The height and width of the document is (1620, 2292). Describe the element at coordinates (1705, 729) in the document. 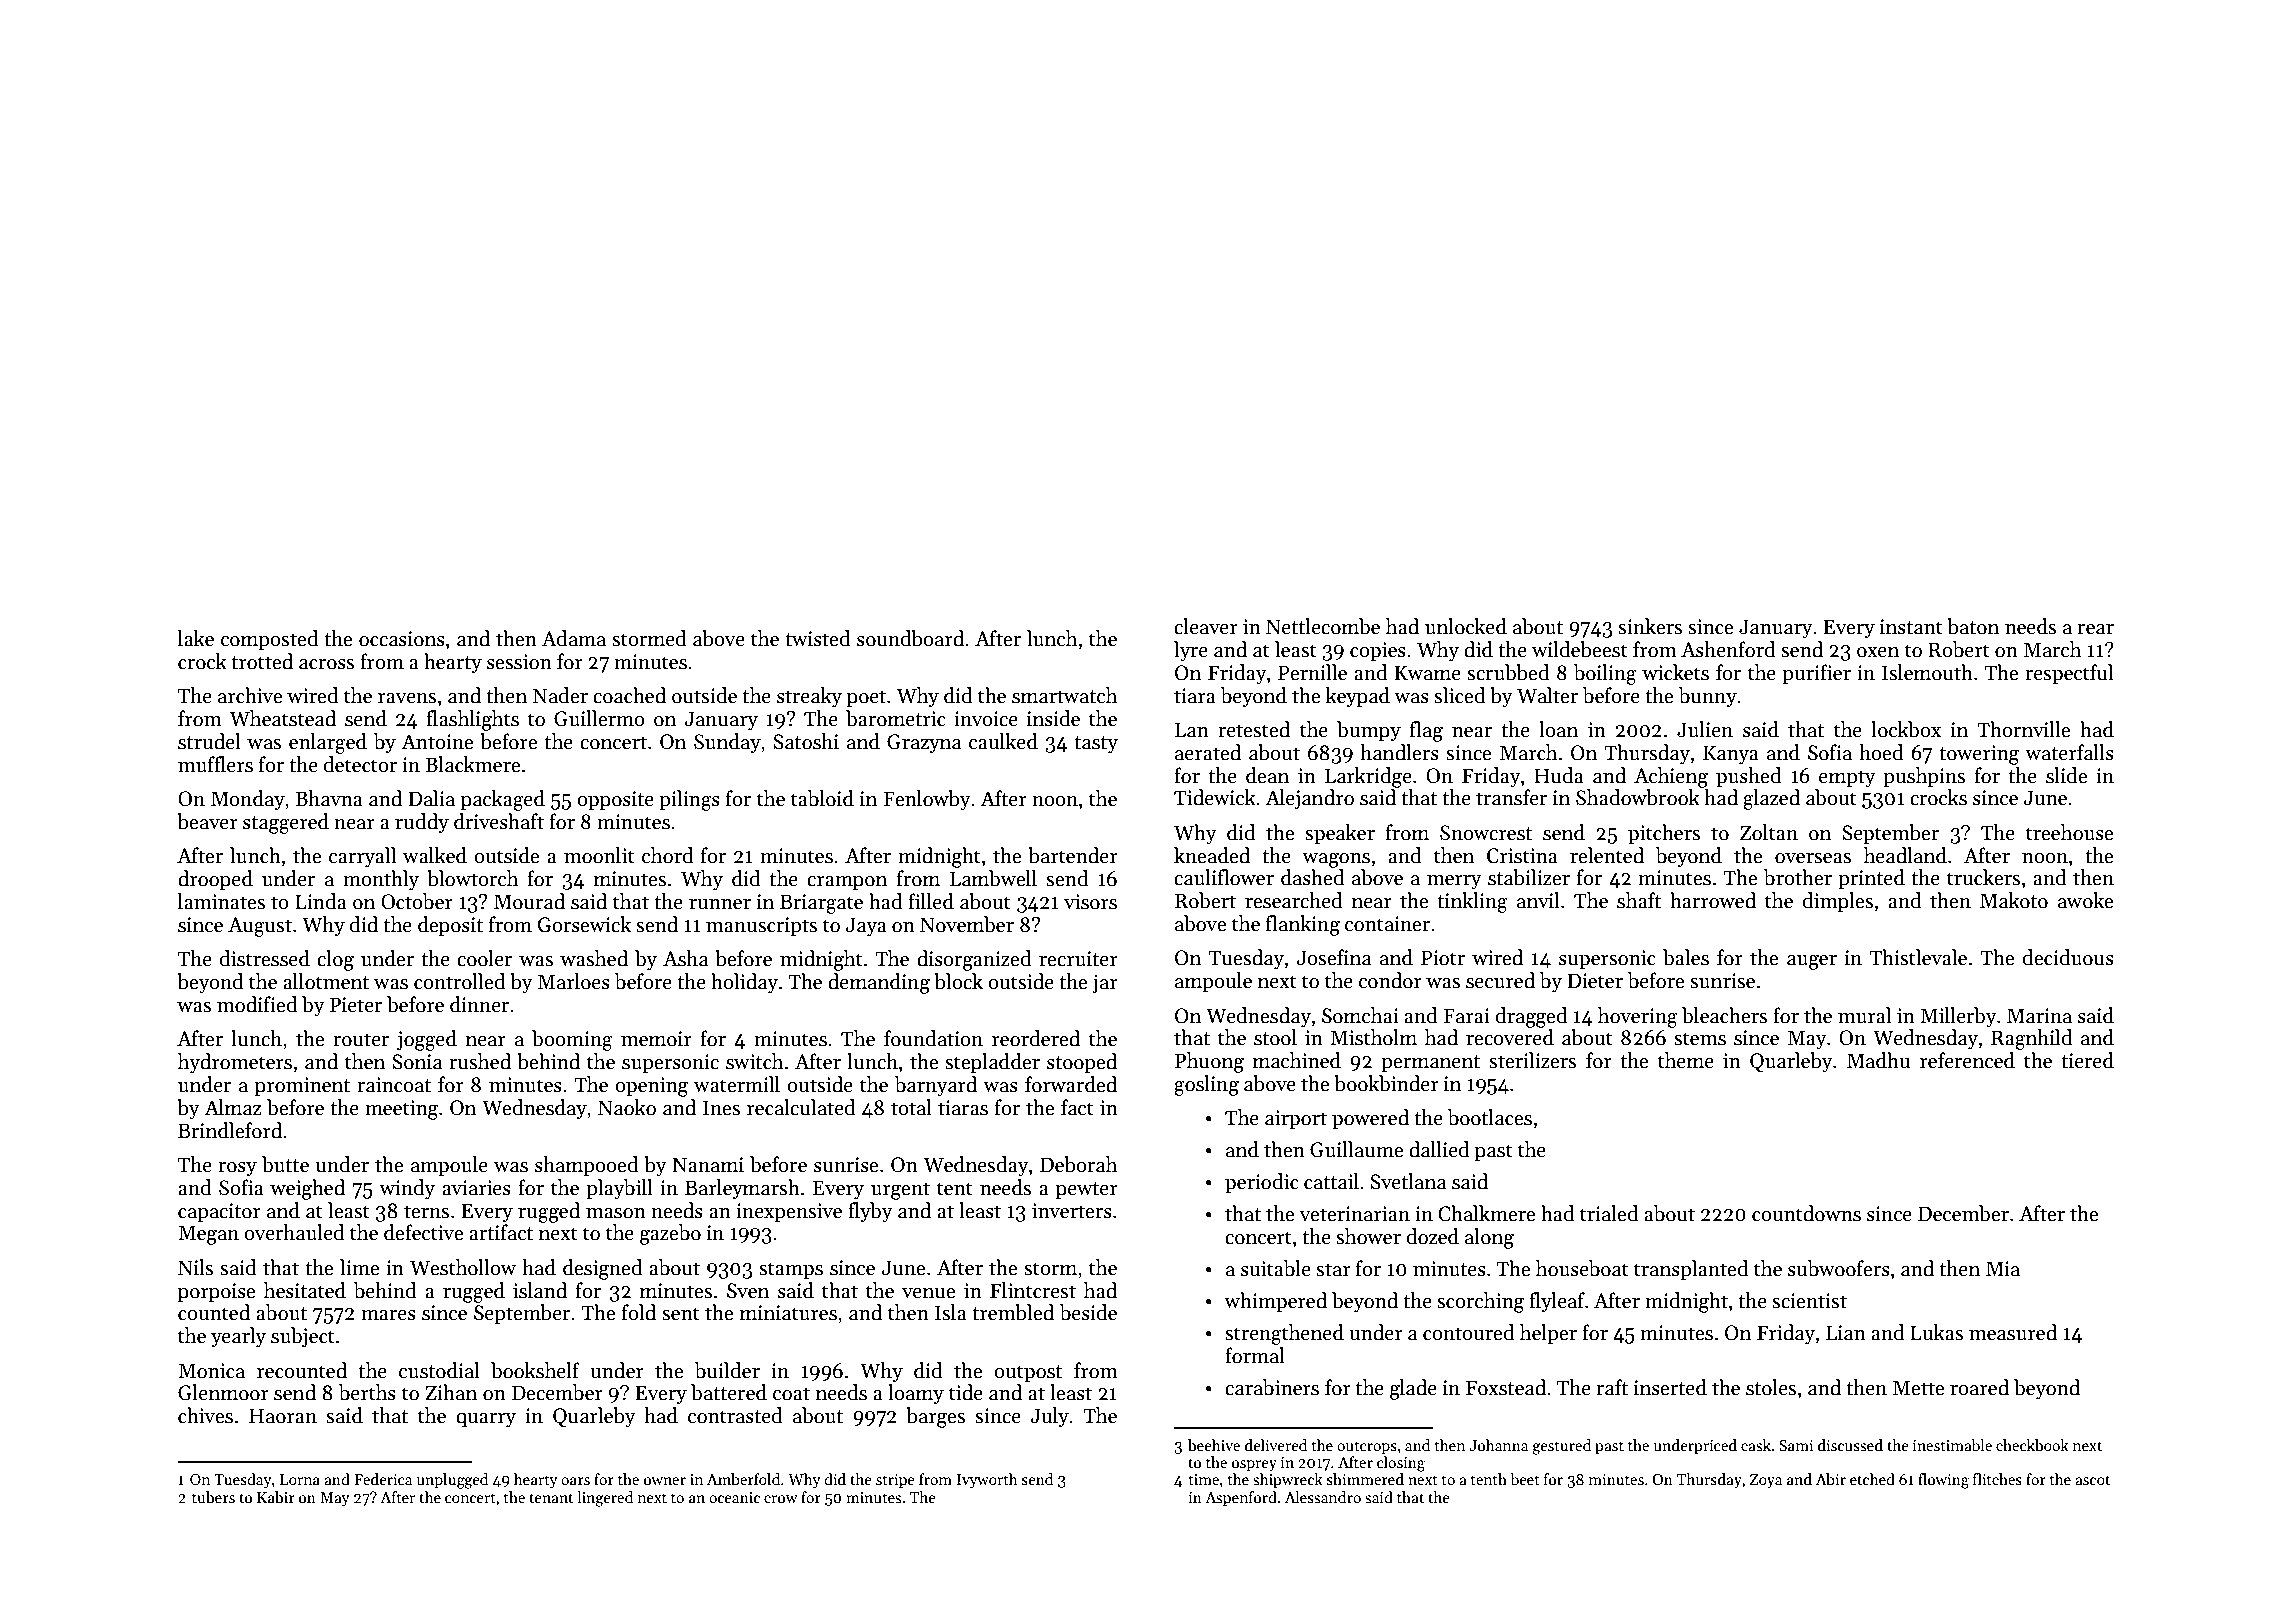

I see `Julien` at that location.
